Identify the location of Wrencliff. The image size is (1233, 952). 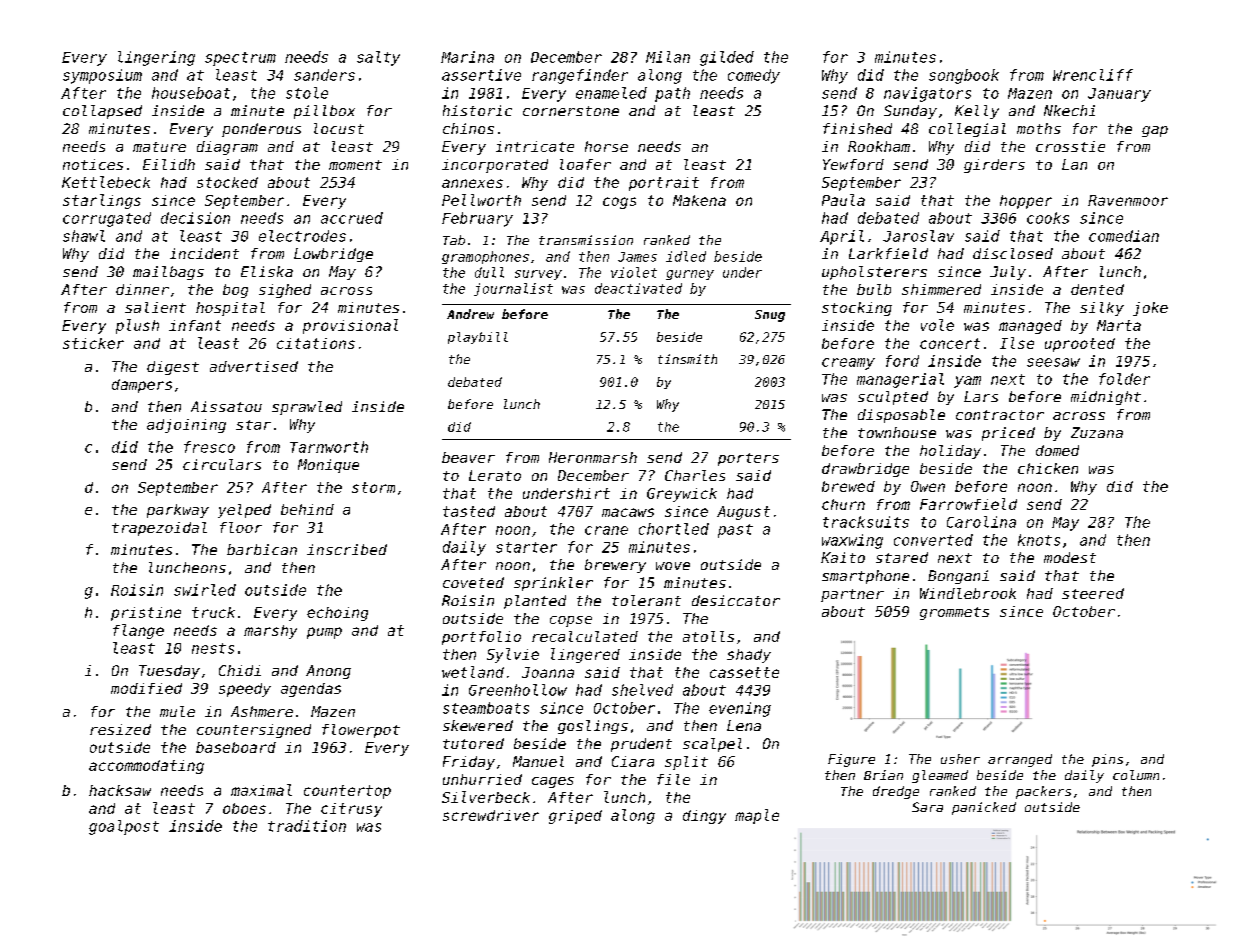
(1093, 75).
